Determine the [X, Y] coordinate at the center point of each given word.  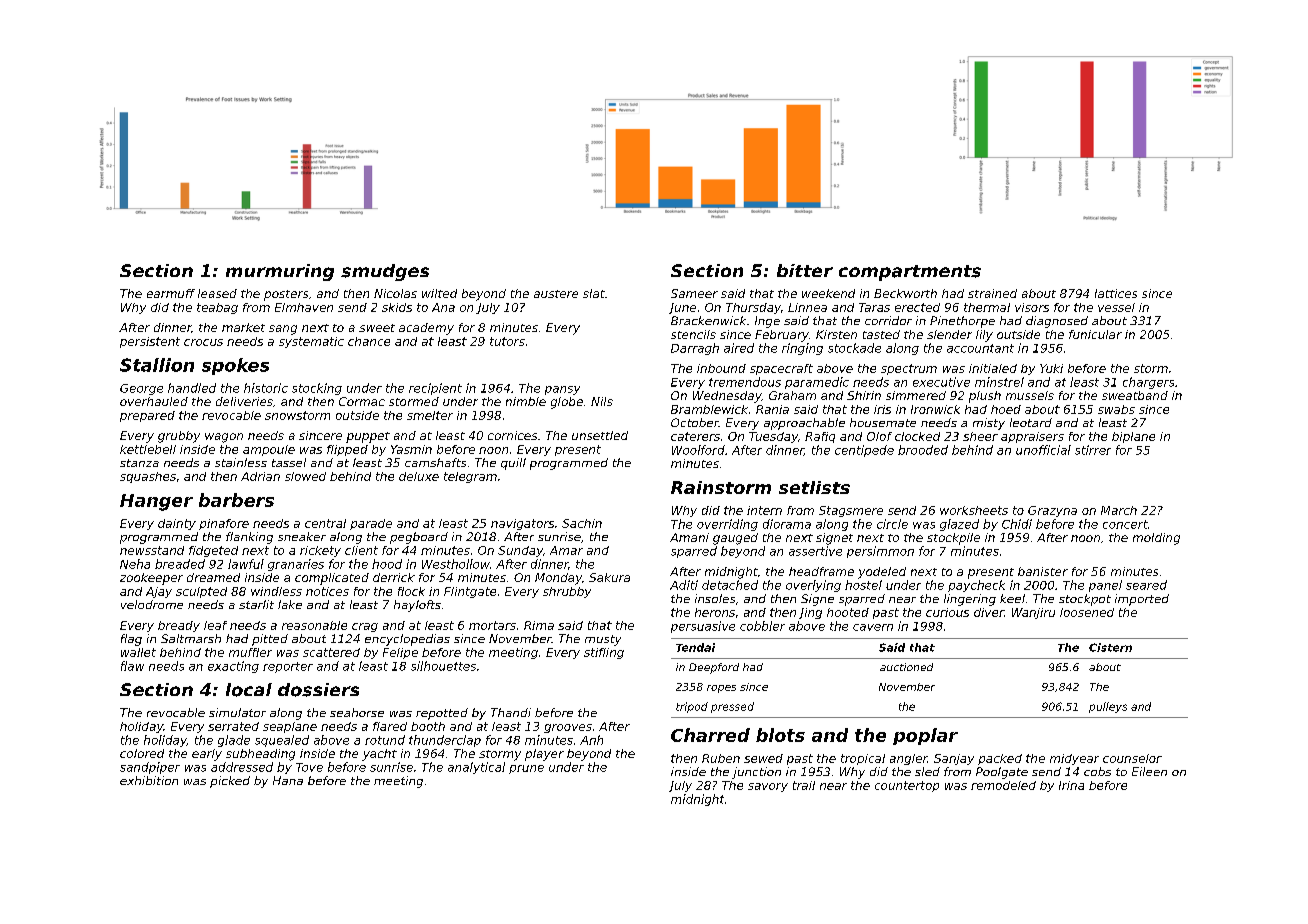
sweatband [1135, 395]
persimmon [880, 552]
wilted [439, 293]
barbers [236, 500]
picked [230, 782]
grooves [568, 728]
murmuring [280, 272]
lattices [1116, 293]
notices [327, 591]
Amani [689, 537]
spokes [235, 366]
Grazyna [1052, 511]
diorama [787, 524]
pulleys [1108, 707]
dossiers [318, 690]
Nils [602, 401]
